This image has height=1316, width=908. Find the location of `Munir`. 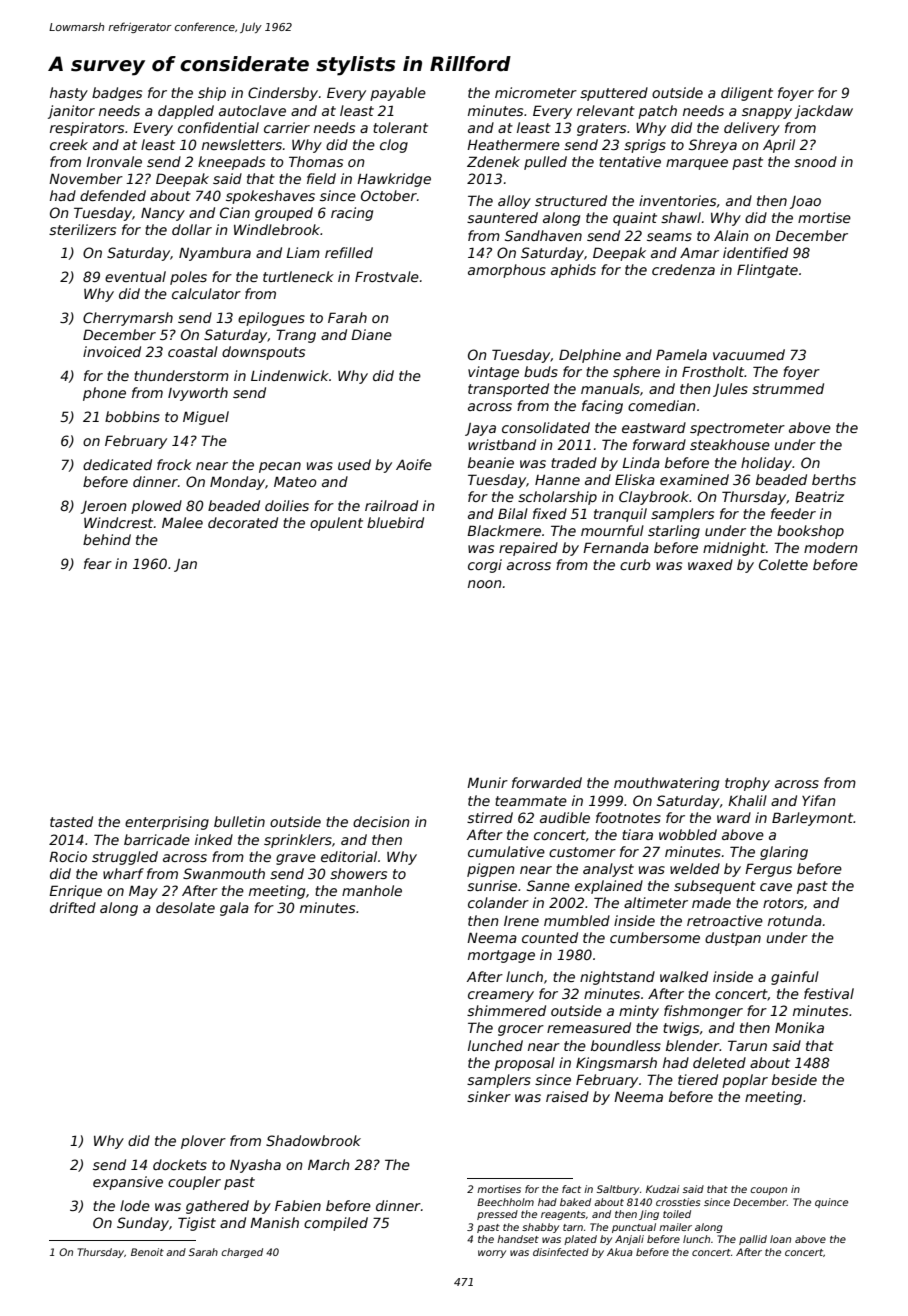

Munir is located at coordinates (487, 782).
